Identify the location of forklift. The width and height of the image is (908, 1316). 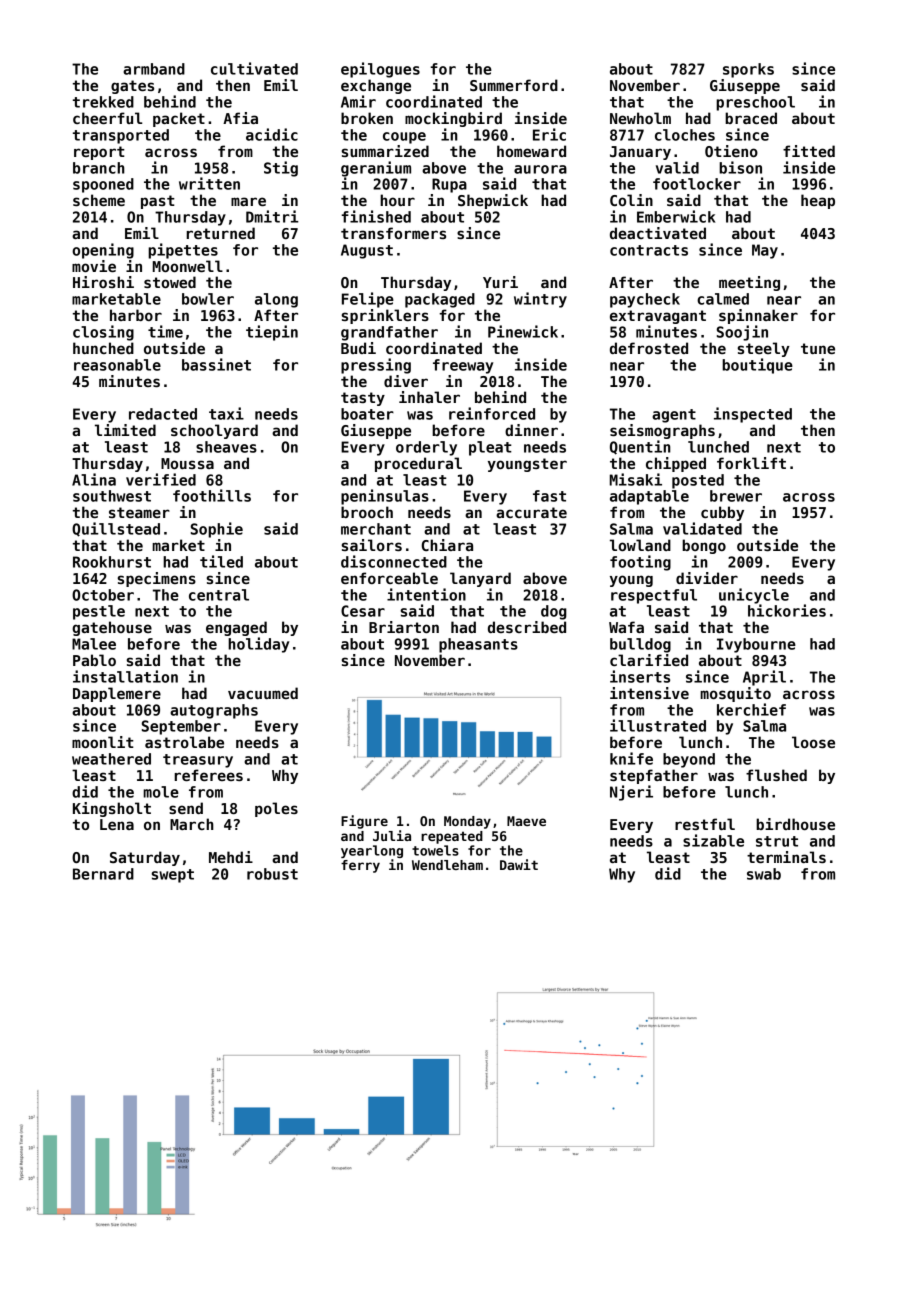
(751, 463).
